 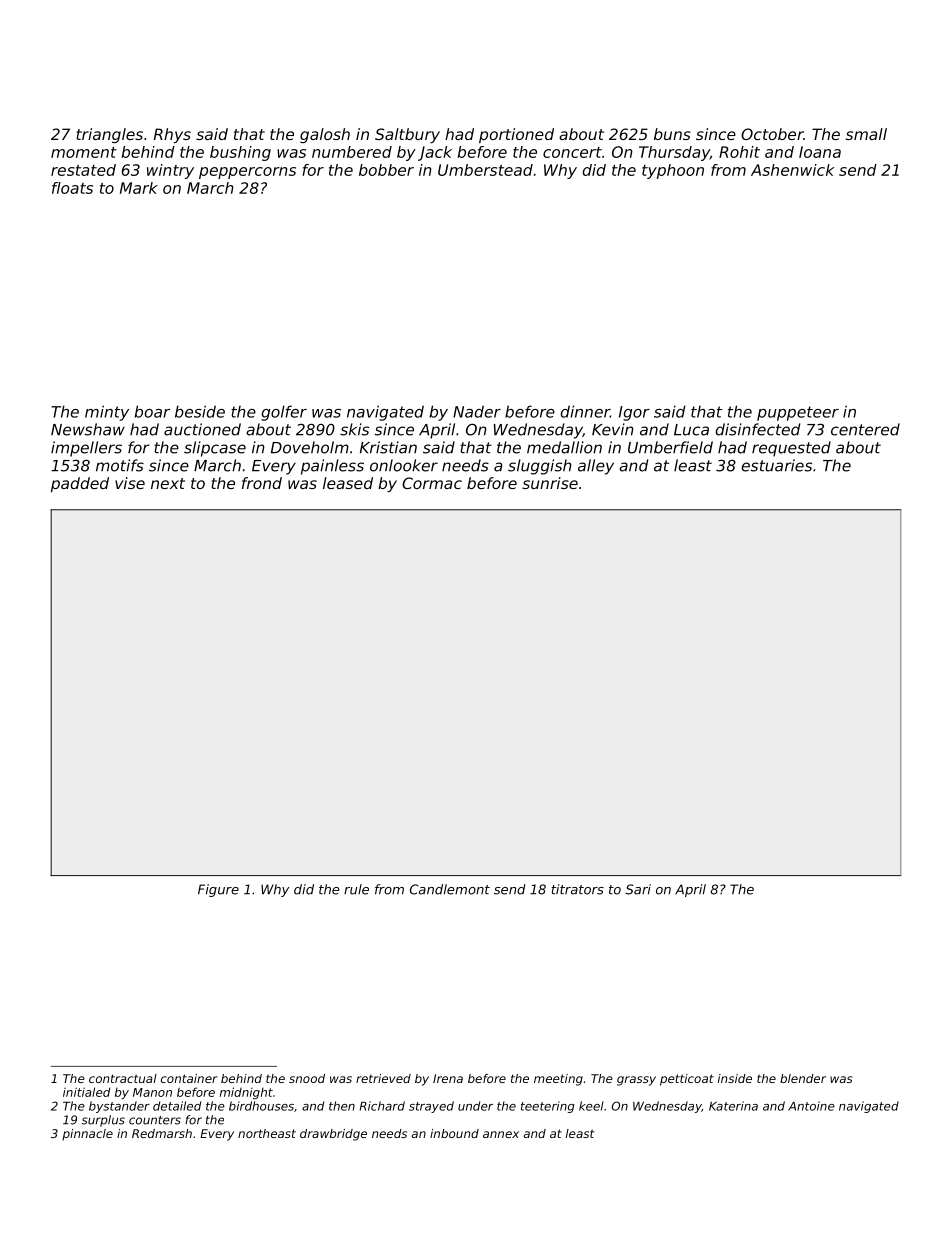 I want to click on bobber, so click(x=386, y=170).
